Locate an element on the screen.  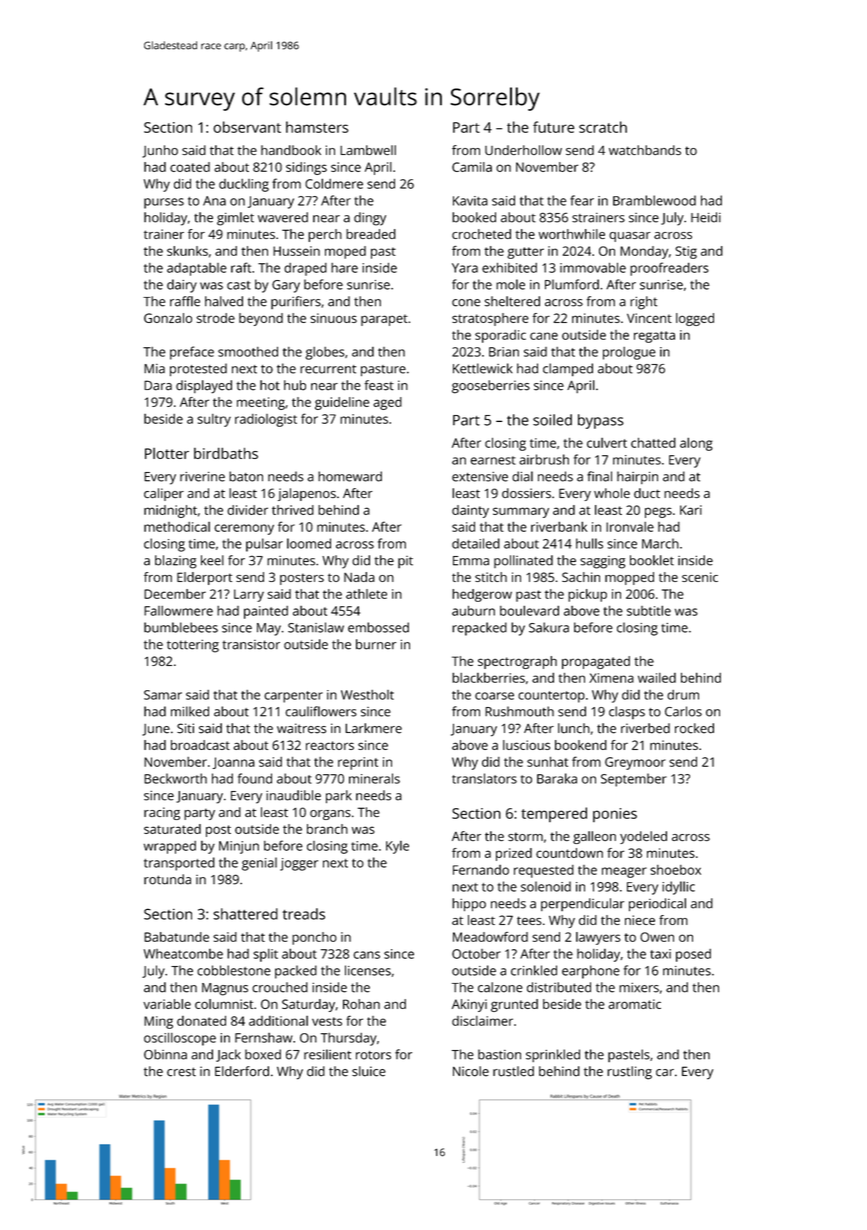
licenses is located at coordinates (368, 970).
